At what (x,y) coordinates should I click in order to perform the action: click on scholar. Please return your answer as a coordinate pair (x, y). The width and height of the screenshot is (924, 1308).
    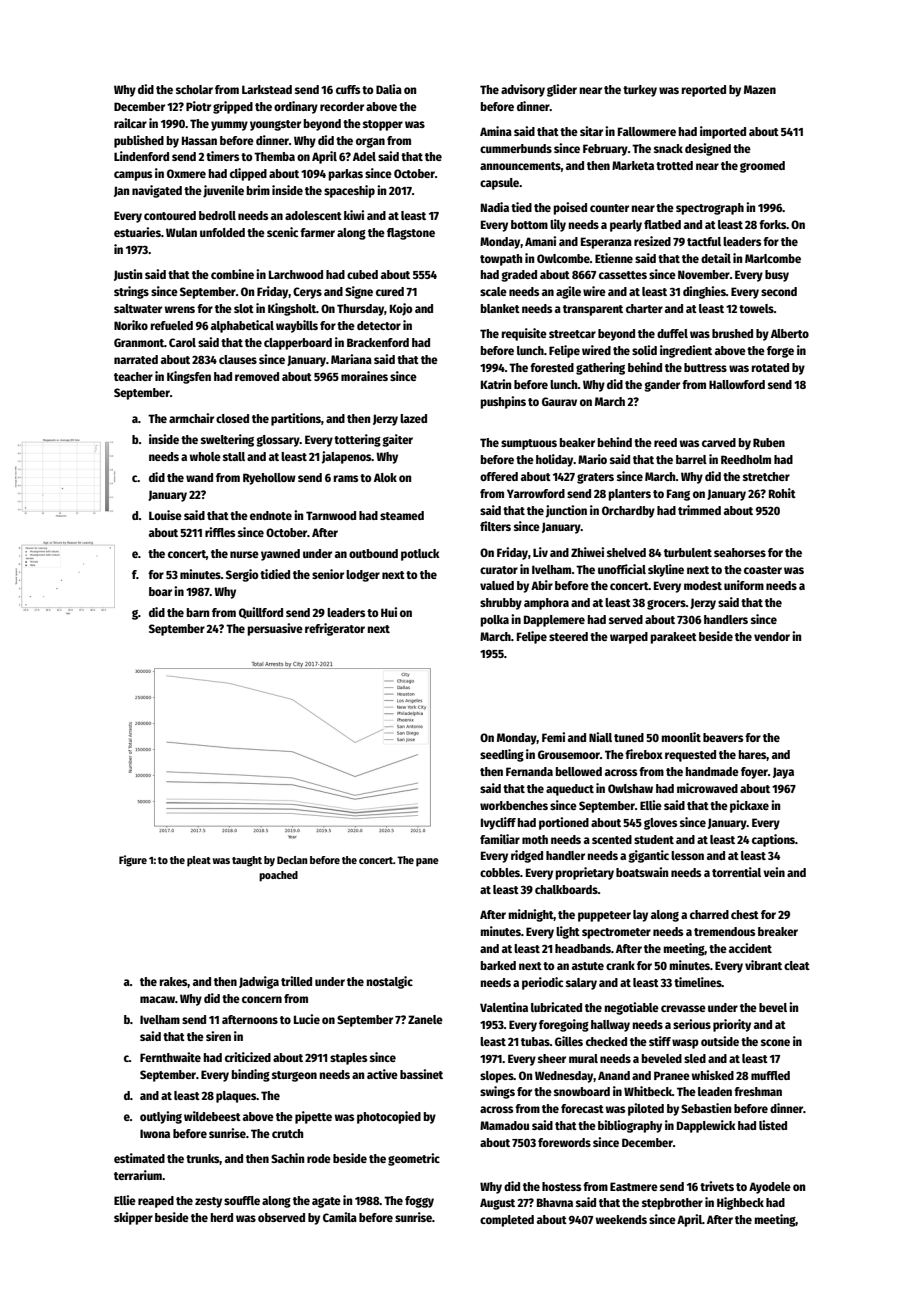
    Looking at the image, I should click on (194, 89).
